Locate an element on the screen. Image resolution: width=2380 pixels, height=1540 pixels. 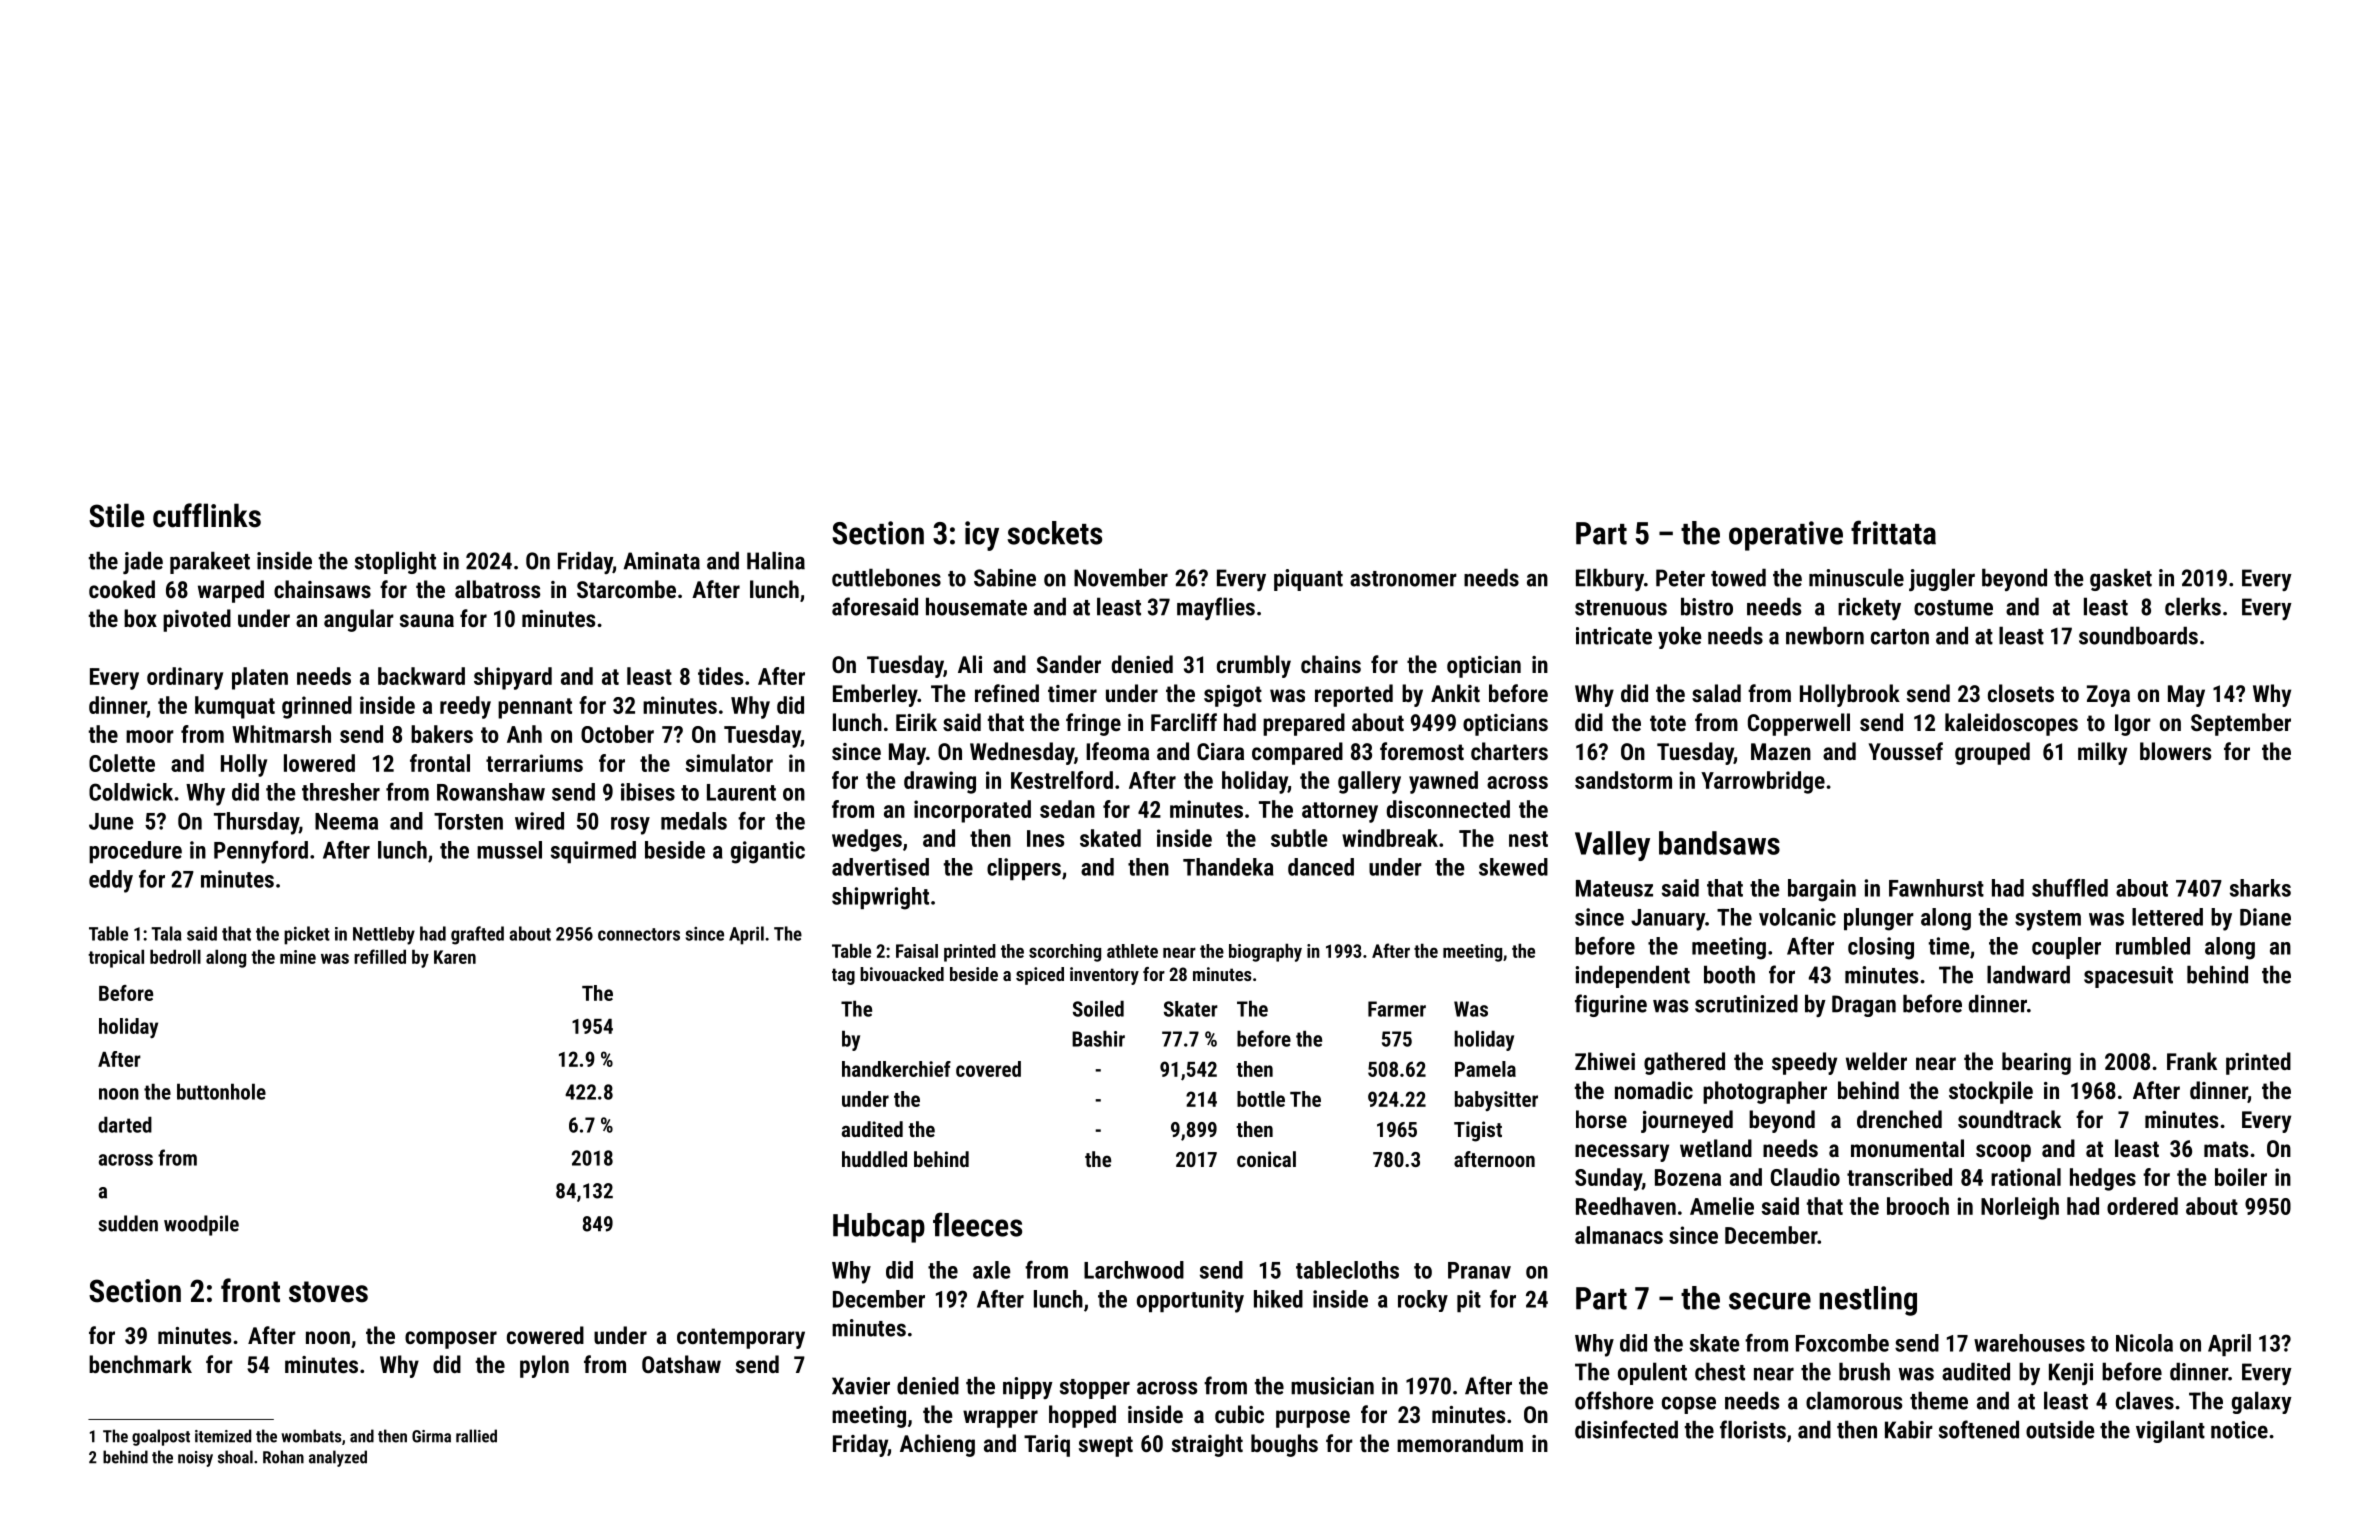
analyzed is located at coordinates (338, 1458).
